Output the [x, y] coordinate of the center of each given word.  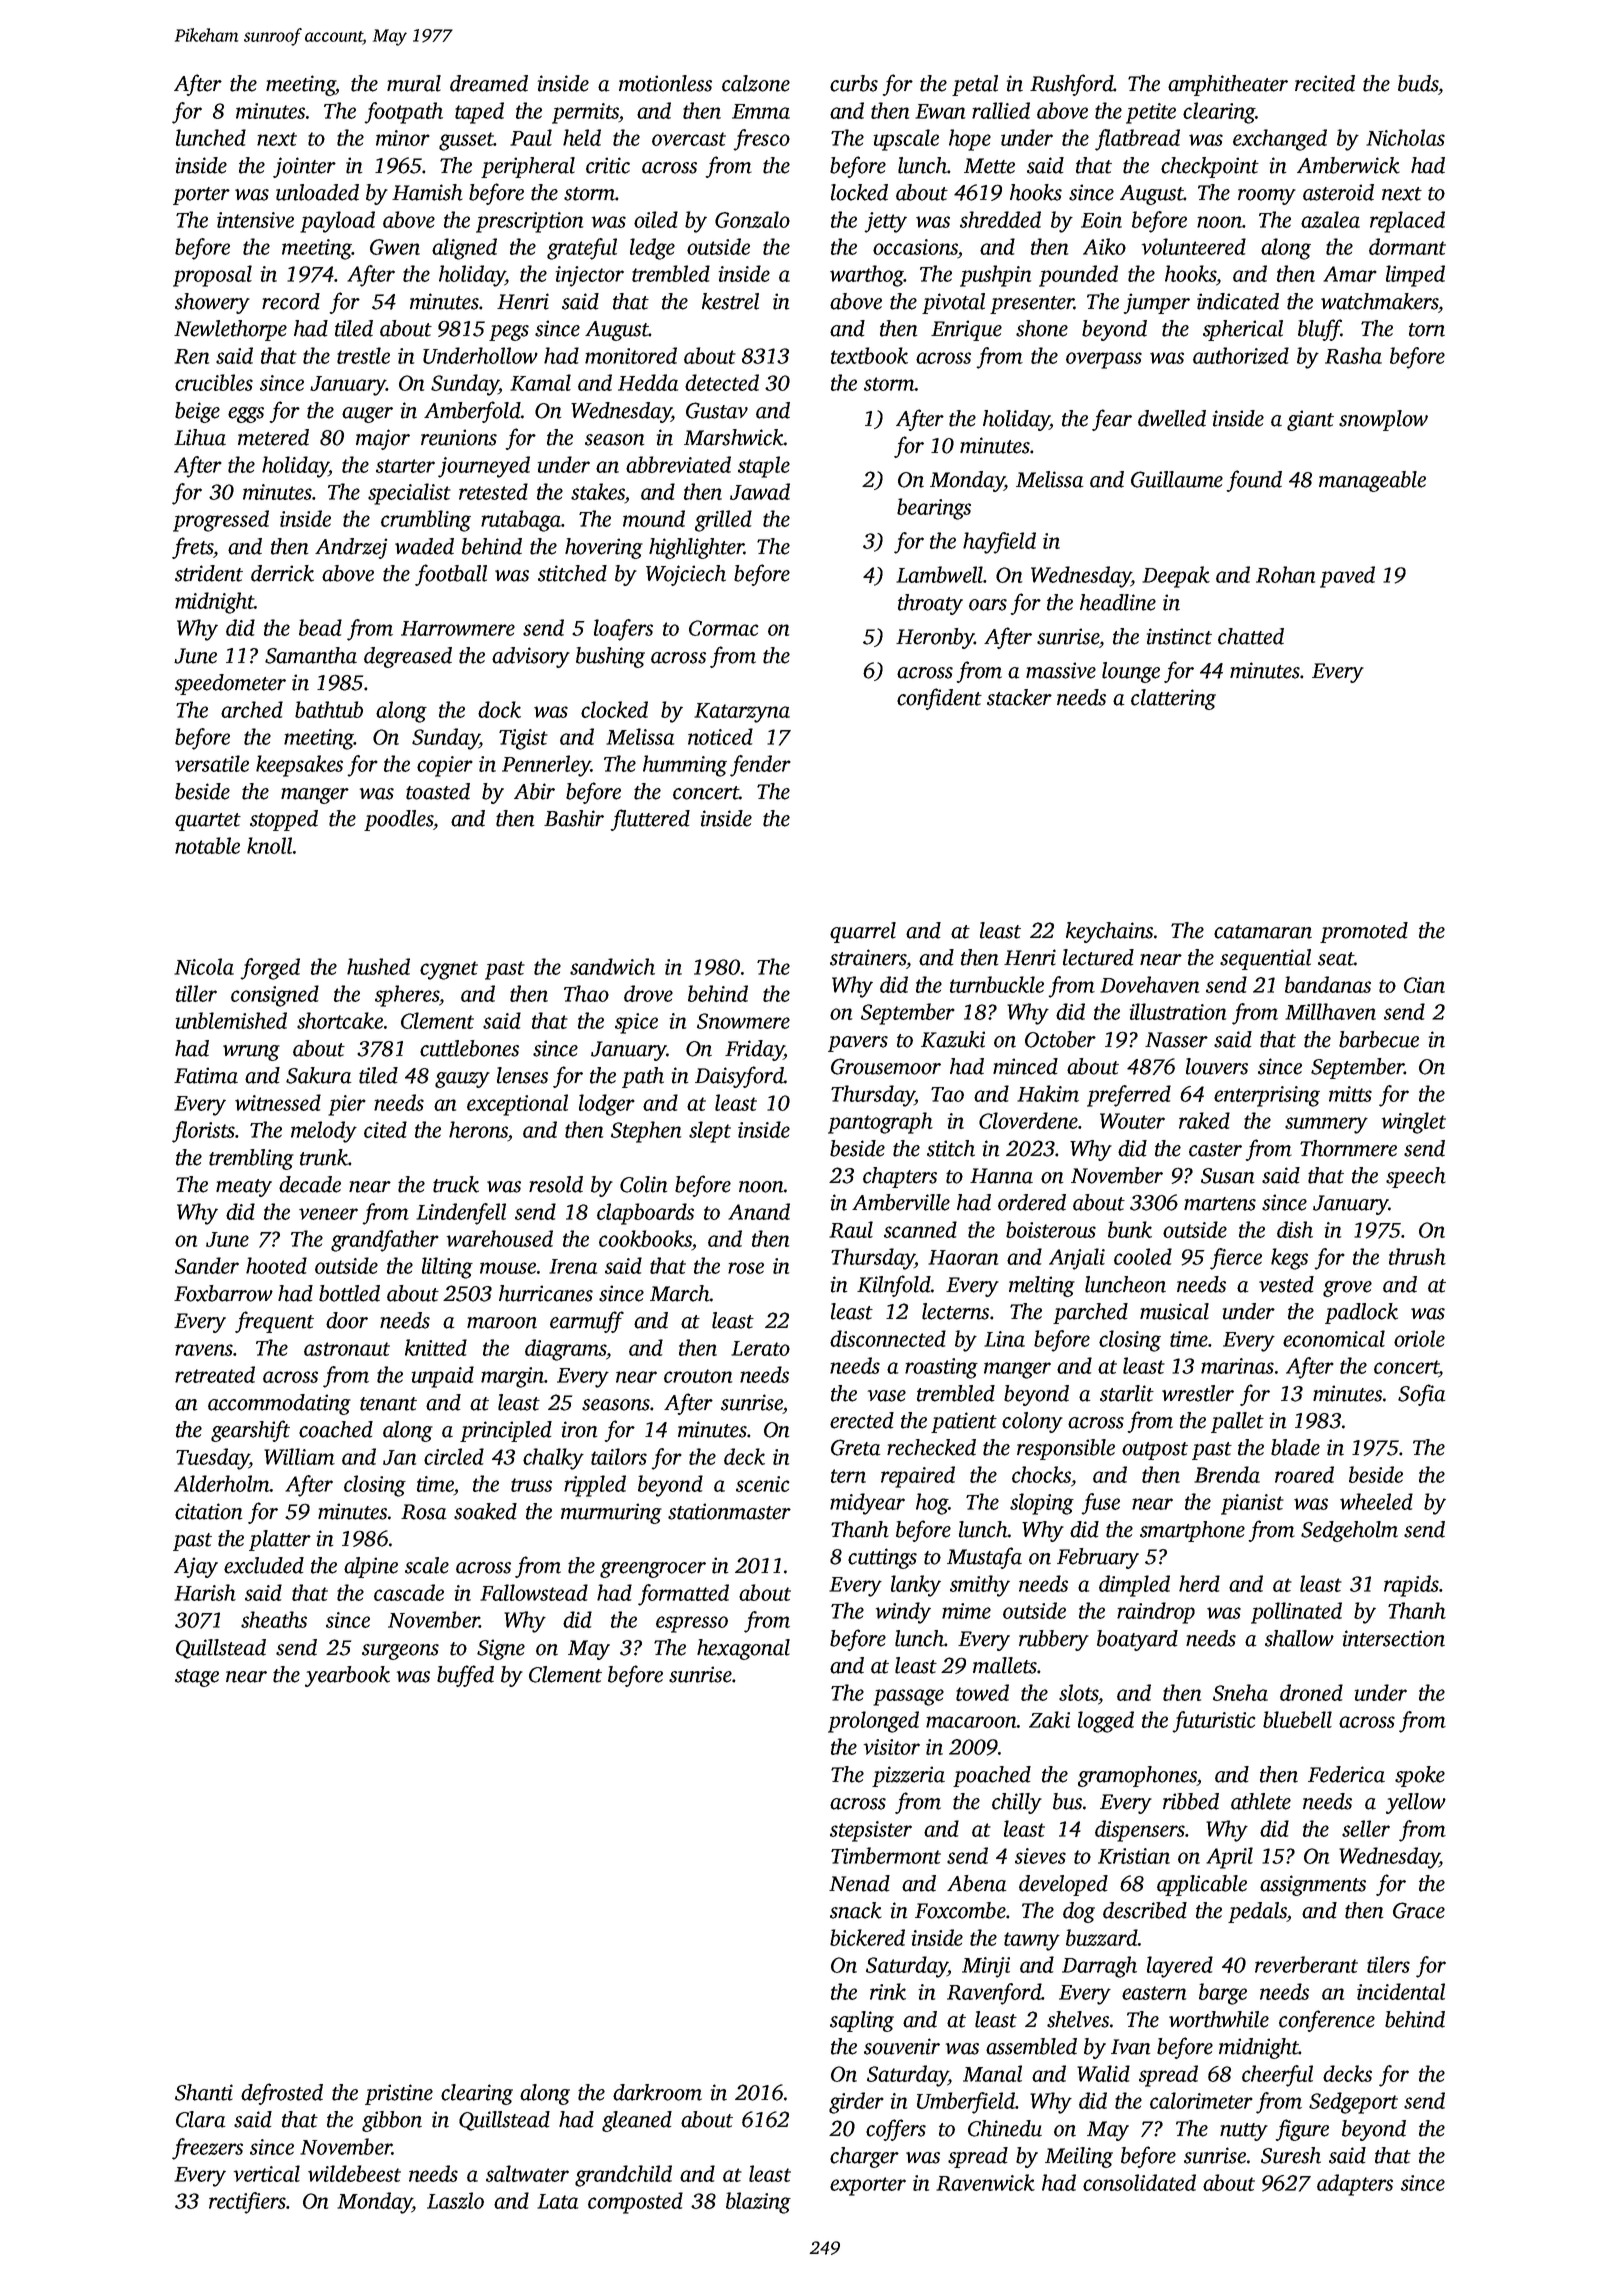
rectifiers [247, 2203]
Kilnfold [894, 1286]
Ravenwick [985, 2182]
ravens [204, 1350]
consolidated [1139, 2182]
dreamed [489, 83]
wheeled [1376, 1501]
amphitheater [1228, 85]
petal [975, 85]
